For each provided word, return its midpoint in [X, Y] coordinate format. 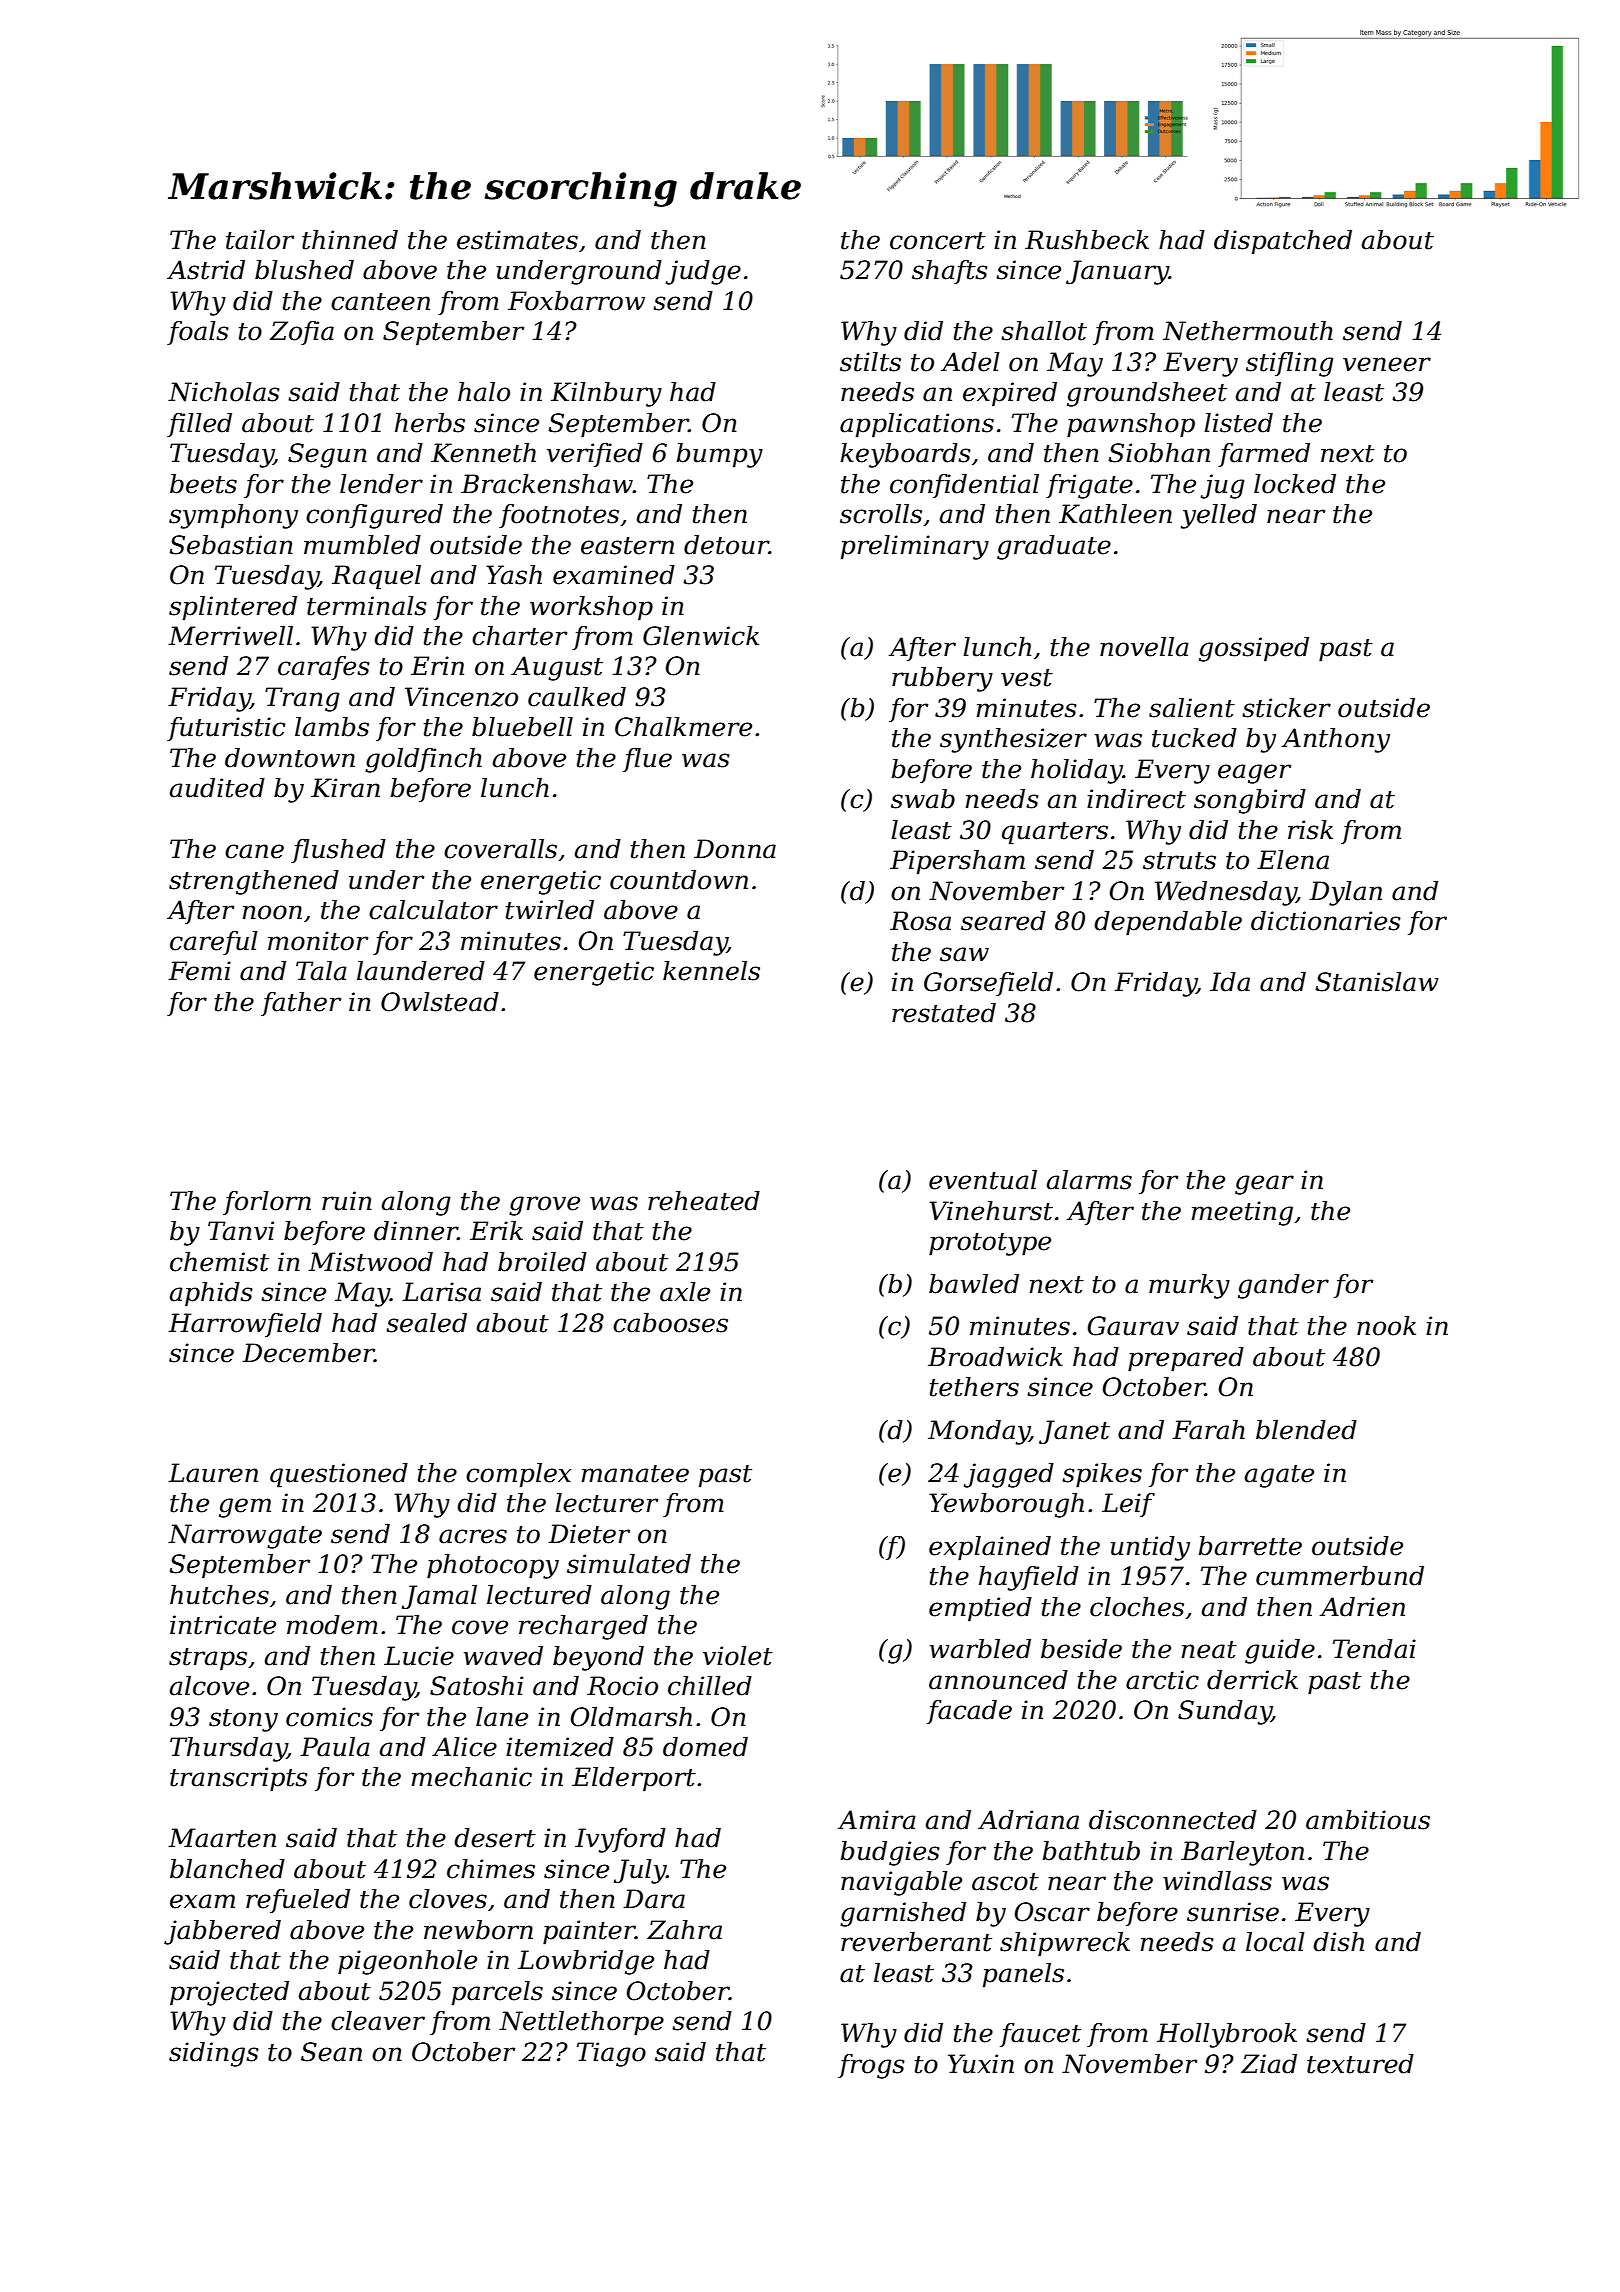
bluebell [522, 727]
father [301, 1004]
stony [243, 1720]
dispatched [1283, 242]
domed [705, 1747]
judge [703, 272]
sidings [214, 2054]
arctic [1162, 1680]
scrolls [881, 514]
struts [1179, 861]
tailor [260, 240]
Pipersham [957, 862]
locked [1295, 484]
